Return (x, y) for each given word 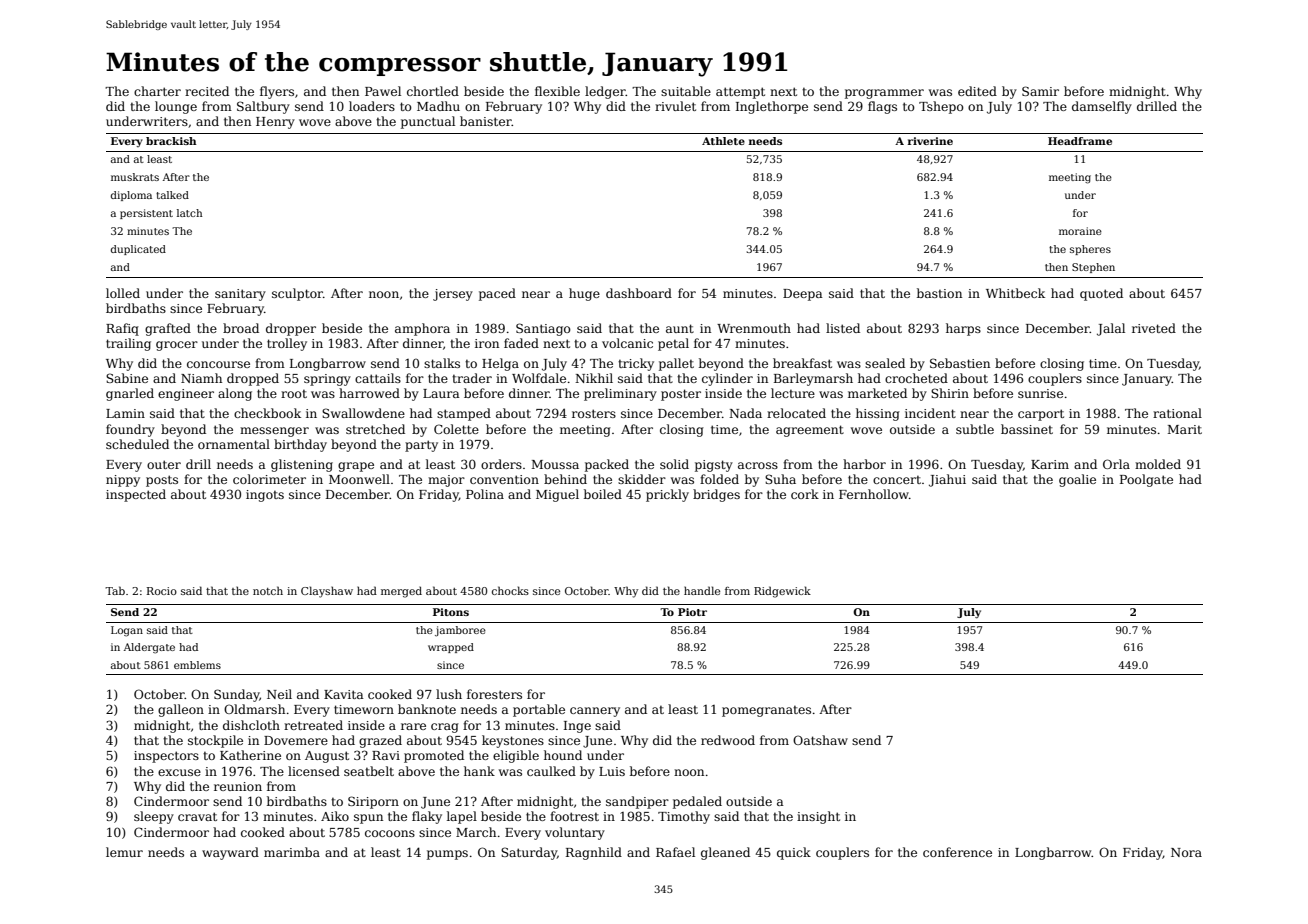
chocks (510, 590)
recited (207, 91)
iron (487, 343)
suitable (686, 91)
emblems (197, 665)
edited (977, 91)
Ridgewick (782, 592)
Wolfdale (539, 378)
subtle (975, 429)
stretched (375, 429)
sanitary (240, 295)
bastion (939, 293)
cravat (197, 816)
